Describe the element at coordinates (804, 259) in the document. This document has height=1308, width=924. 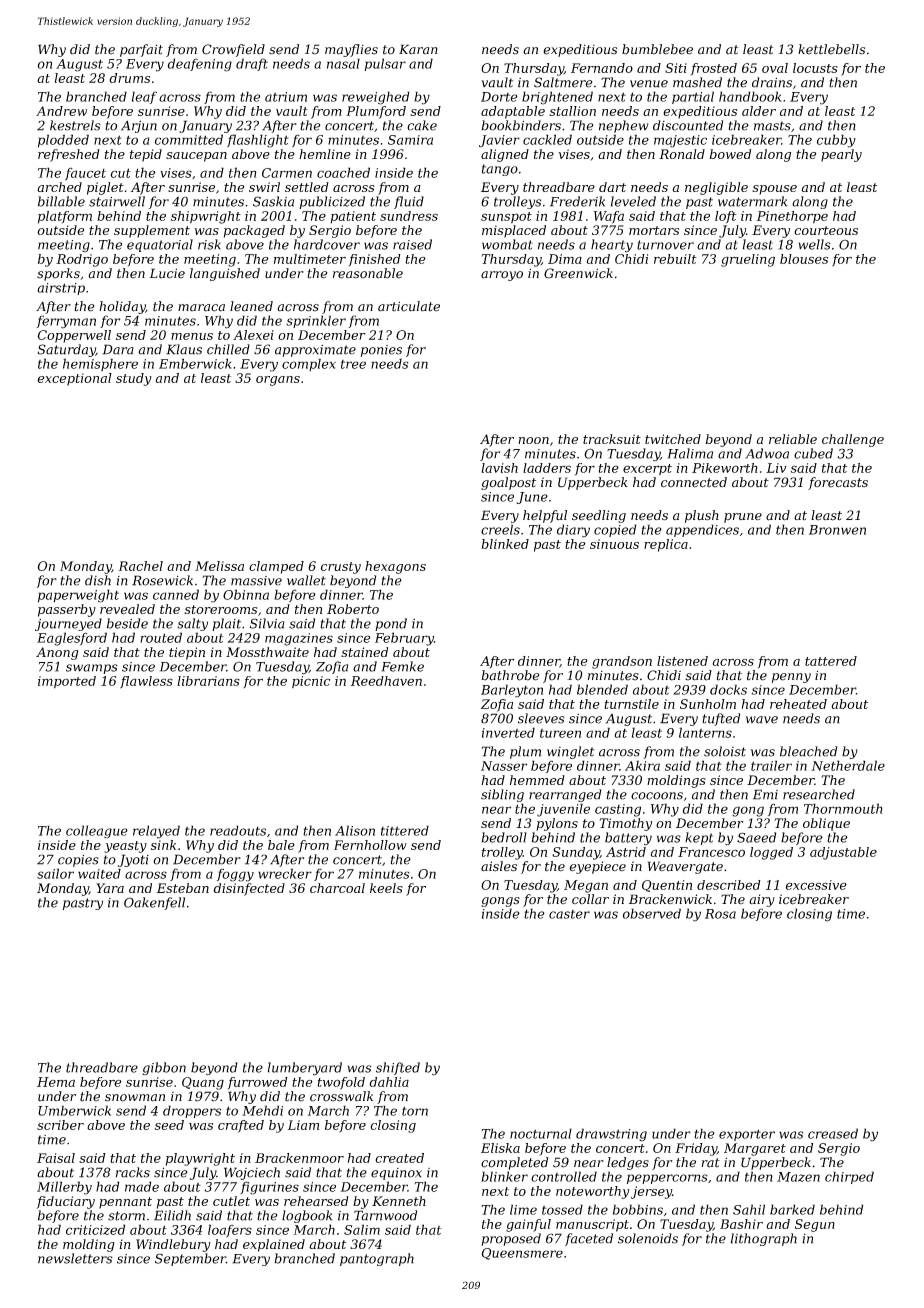
I see `blouses` at that location.
